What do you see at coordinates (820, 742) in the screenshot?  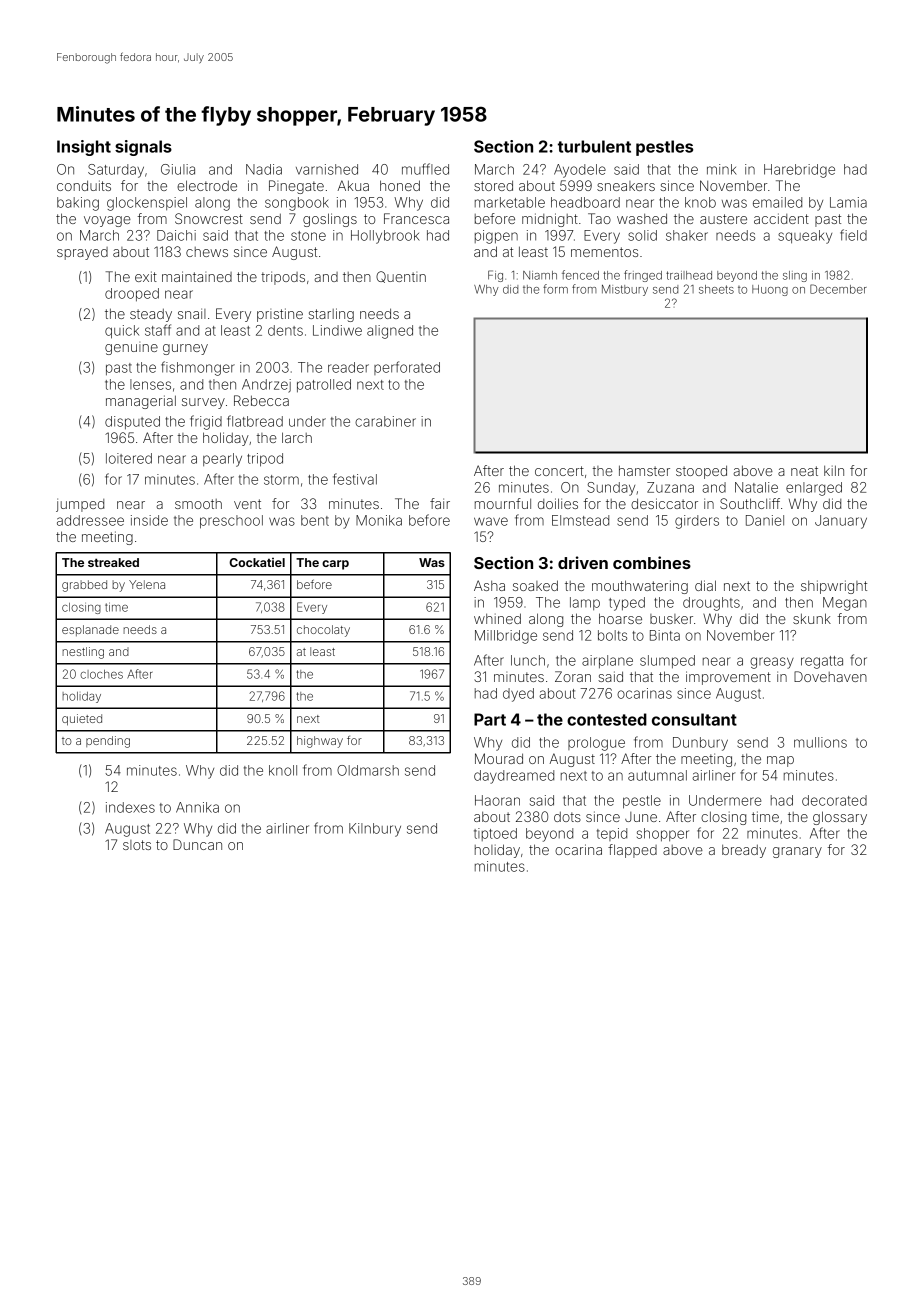 I see `mullions` at bounding box center [820, 742].
